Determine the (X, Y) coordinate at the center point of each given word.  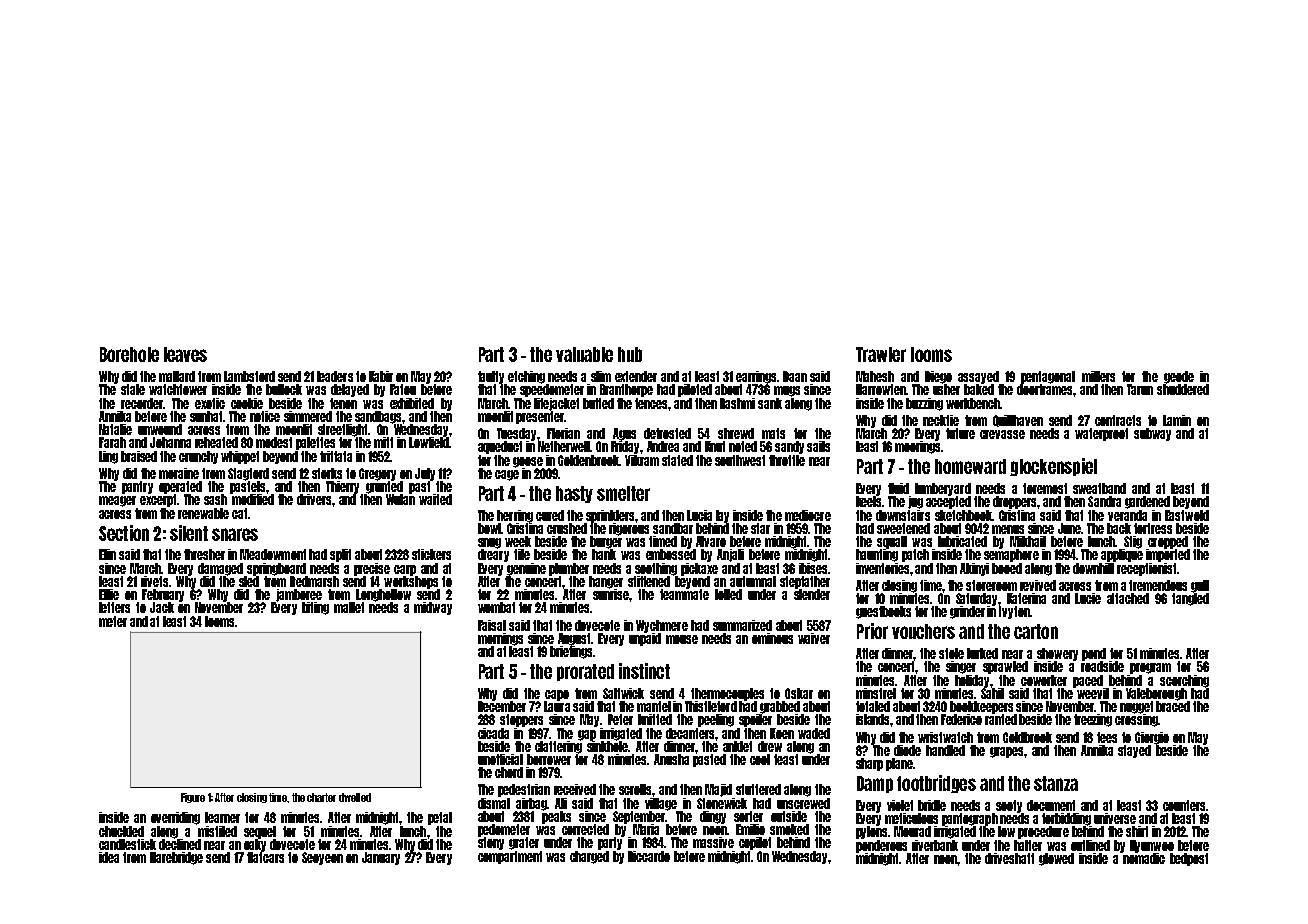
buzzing (924, 404)
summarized (742, 625)
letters (114, 607)
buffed (598, 403)
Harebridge (176, 858)
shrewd (736, 433)
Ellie (109, 594)
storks (327, 473)
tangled (1190, 599)
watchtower (178, 389)
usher (946, 389)
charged (589, 857)
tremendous (1158, 585)
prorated (585, 672)
